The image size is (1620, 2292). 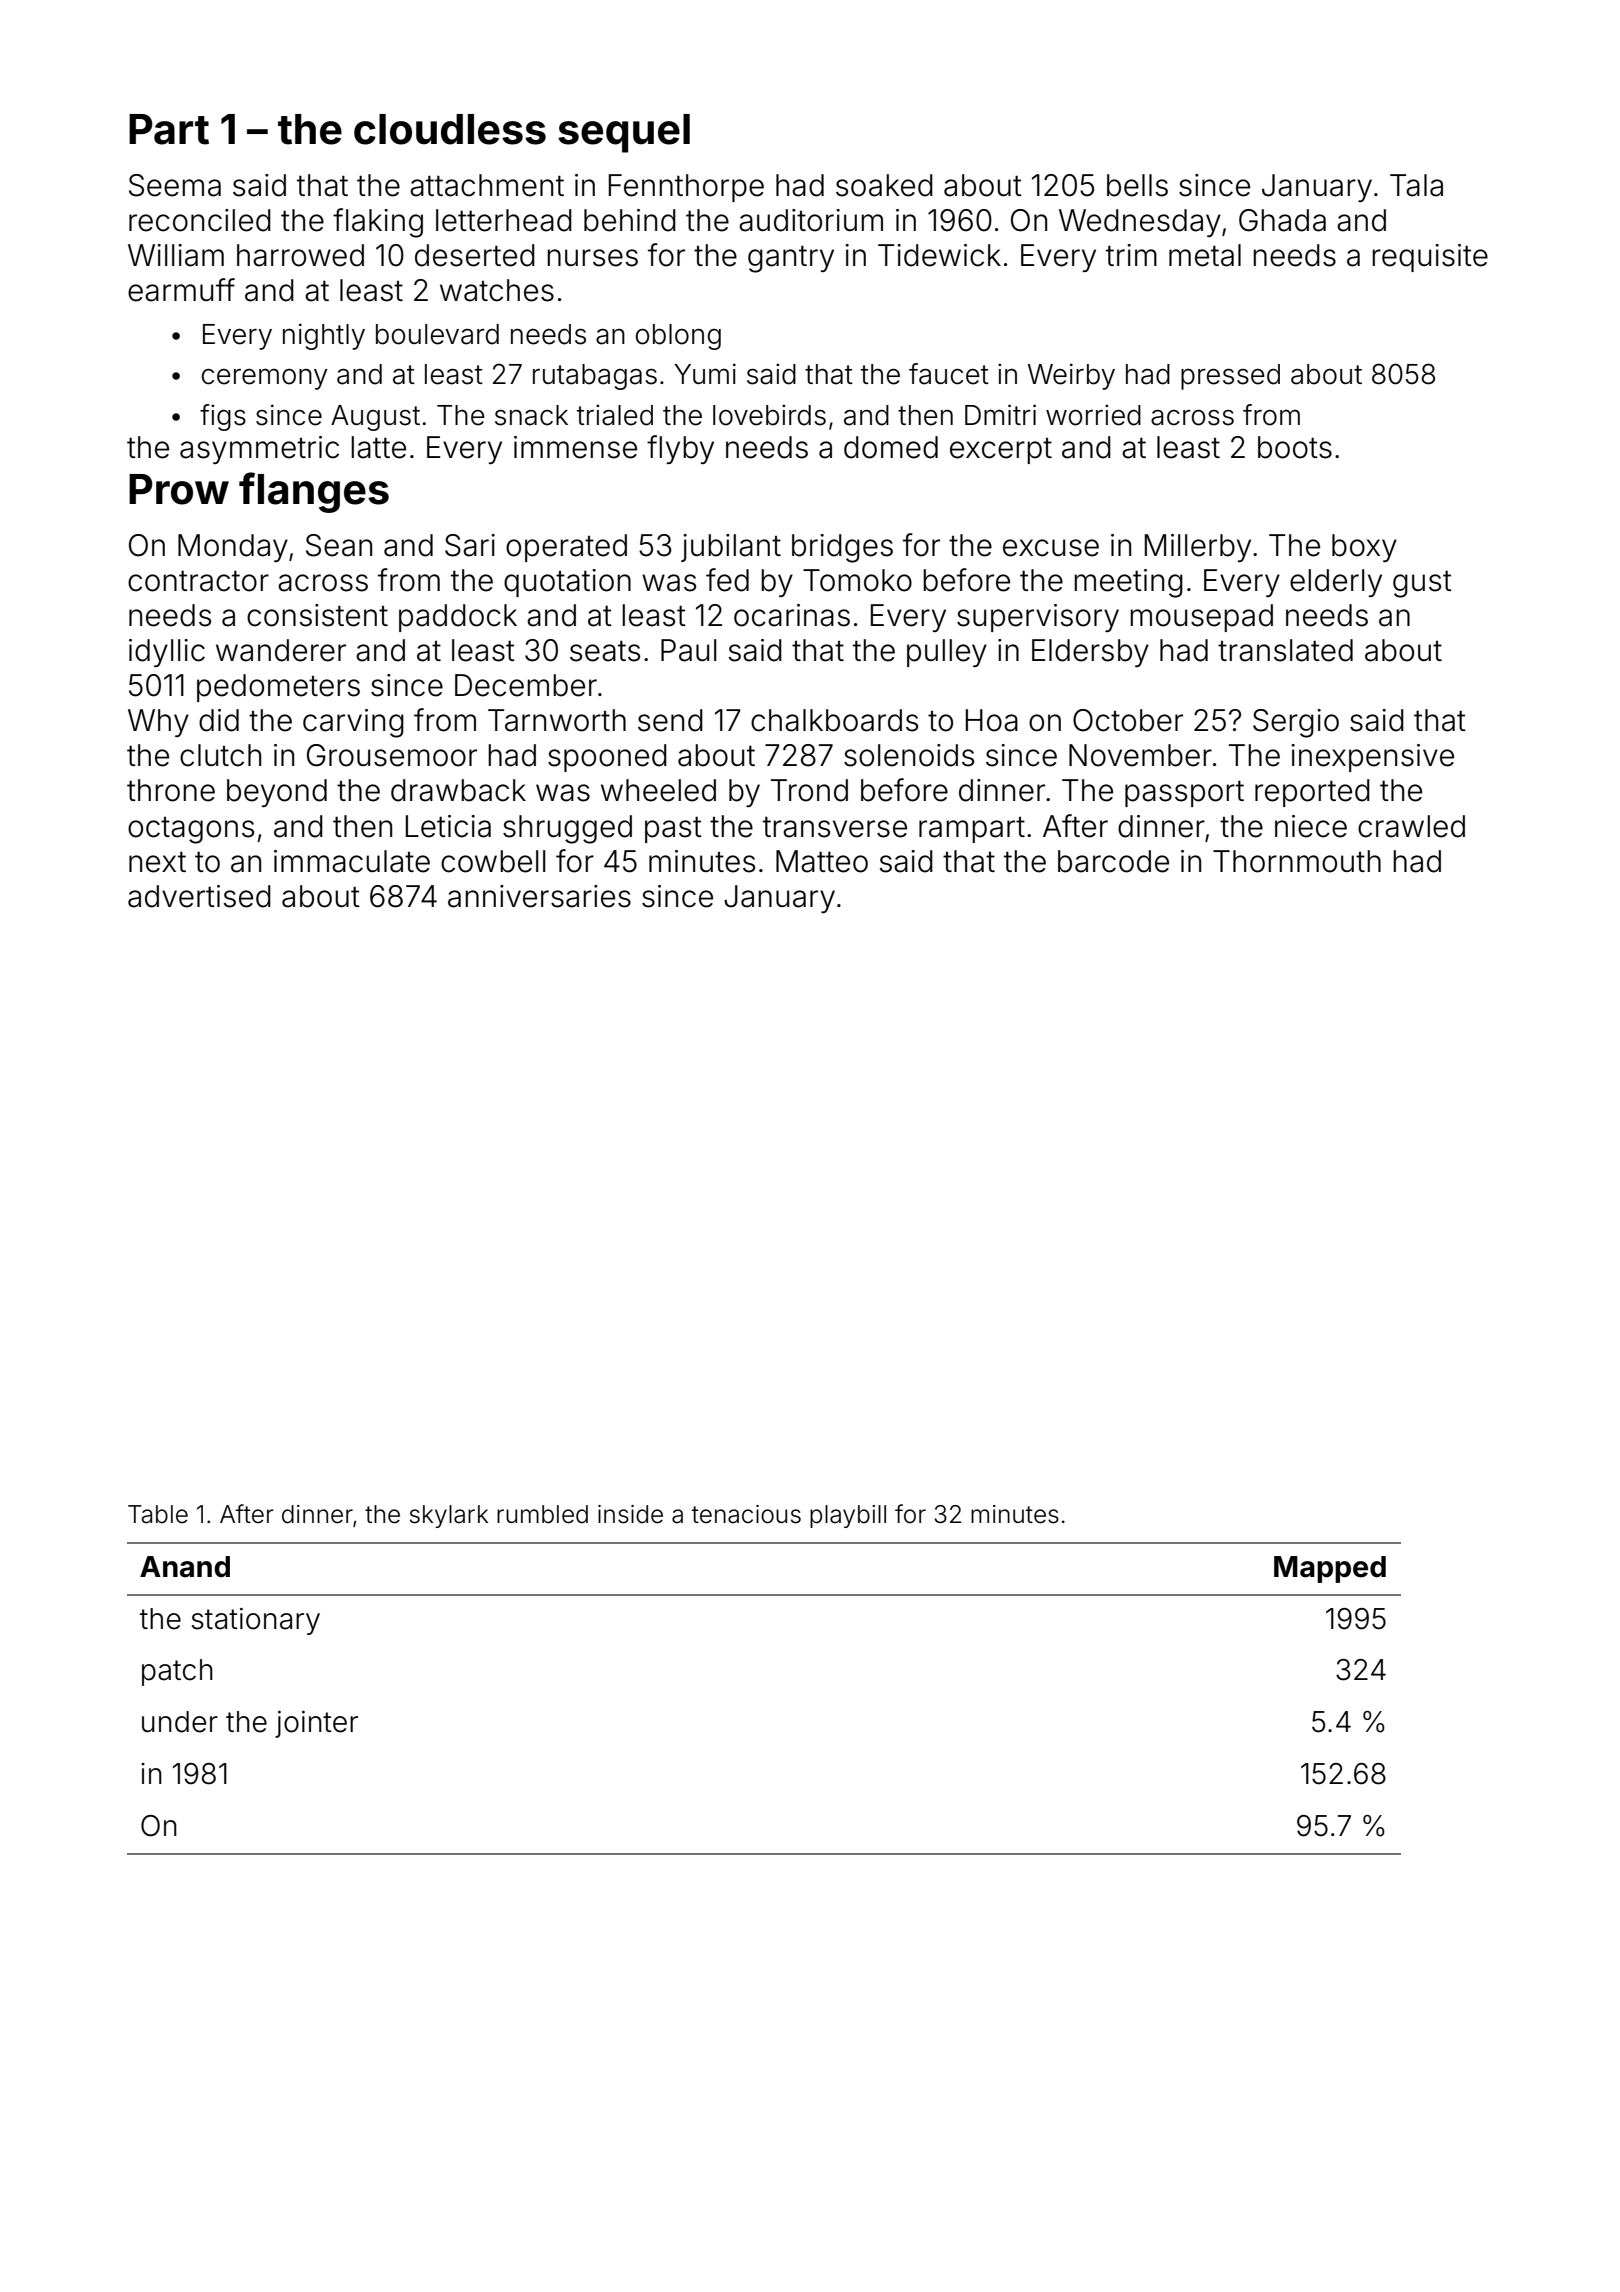 What do you see at coordinates (316, 1724) in the screenshot?
I see `jointer` at bounding box center [316, 1724].
